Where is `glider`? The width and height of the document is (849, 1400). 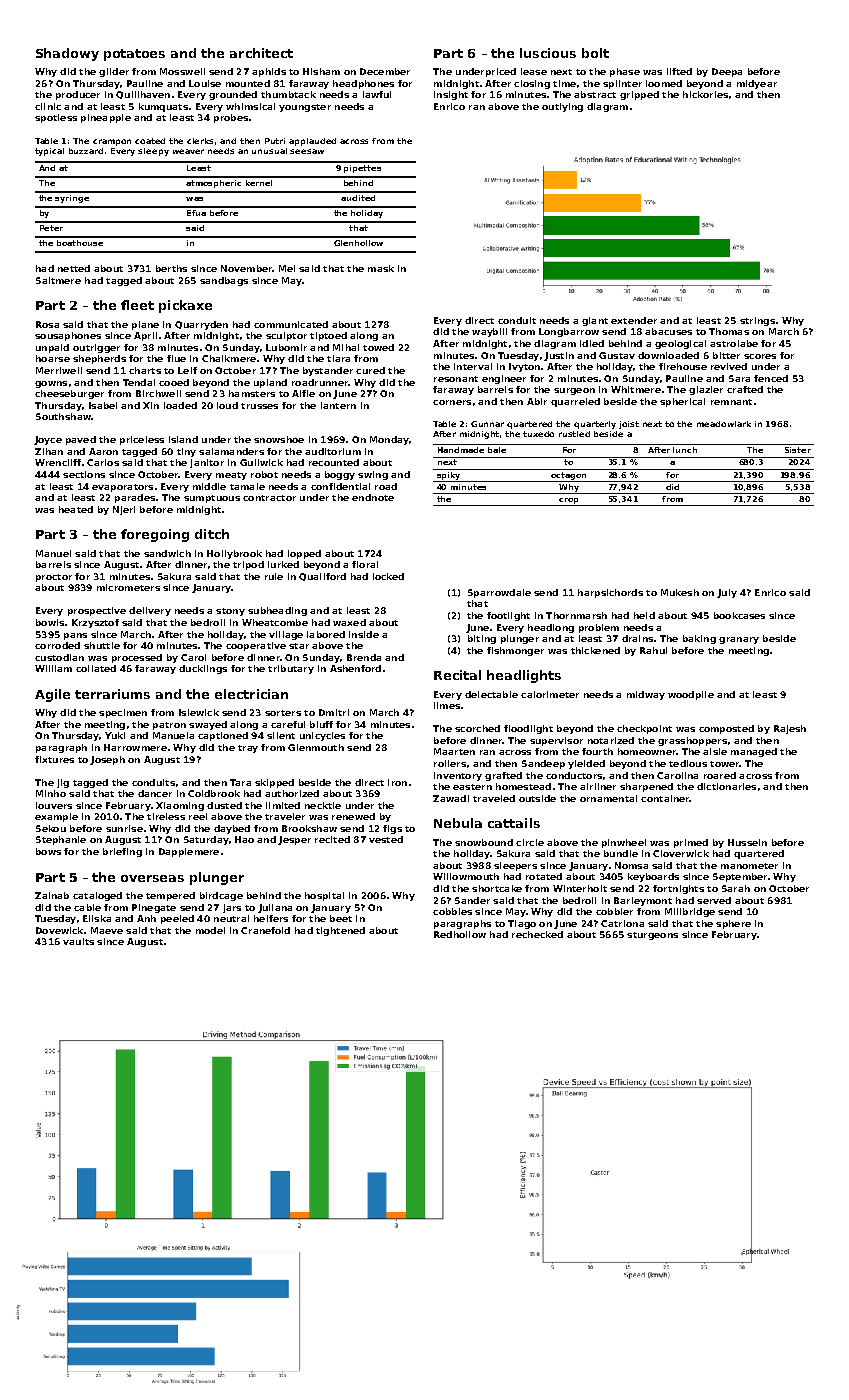 glider is located at coordinates (114, 72).
